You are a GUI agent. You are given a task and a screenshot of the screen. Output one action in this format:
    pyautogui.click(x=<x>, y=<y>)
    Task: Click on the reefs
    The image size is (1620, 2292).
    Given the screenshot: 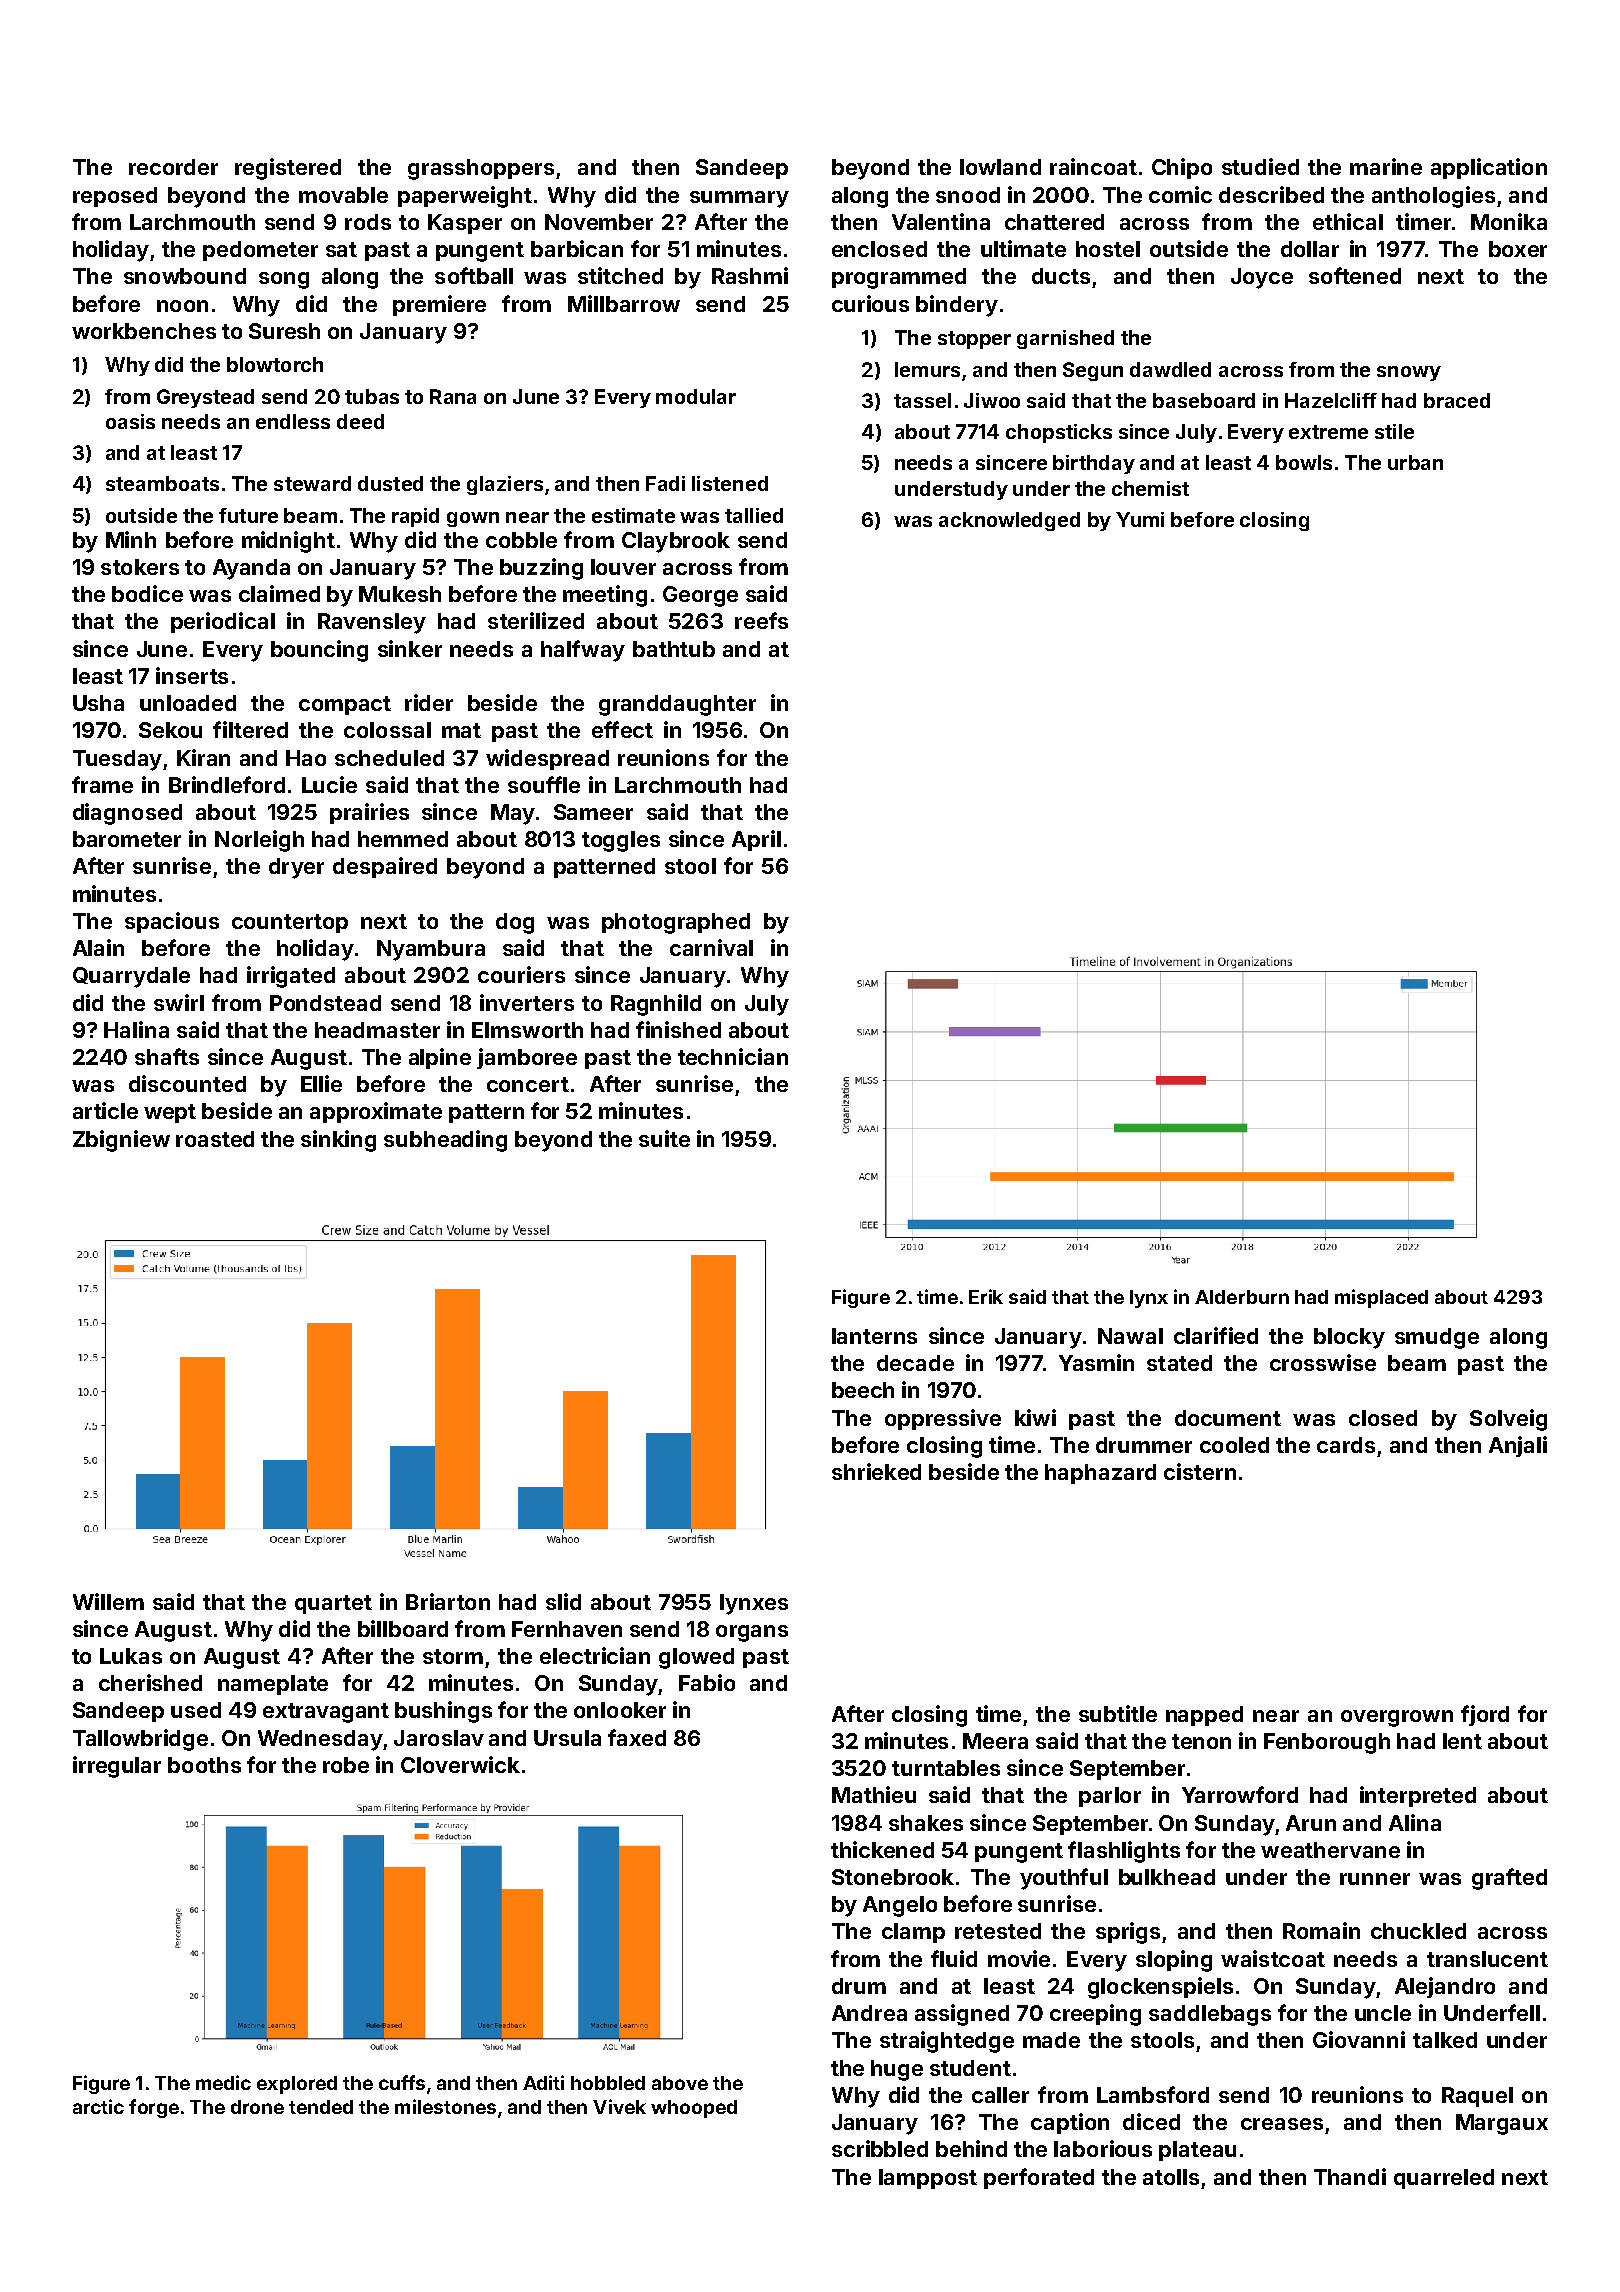 What is the action you would take?
    pyautogui.click(x=761, y=620)
